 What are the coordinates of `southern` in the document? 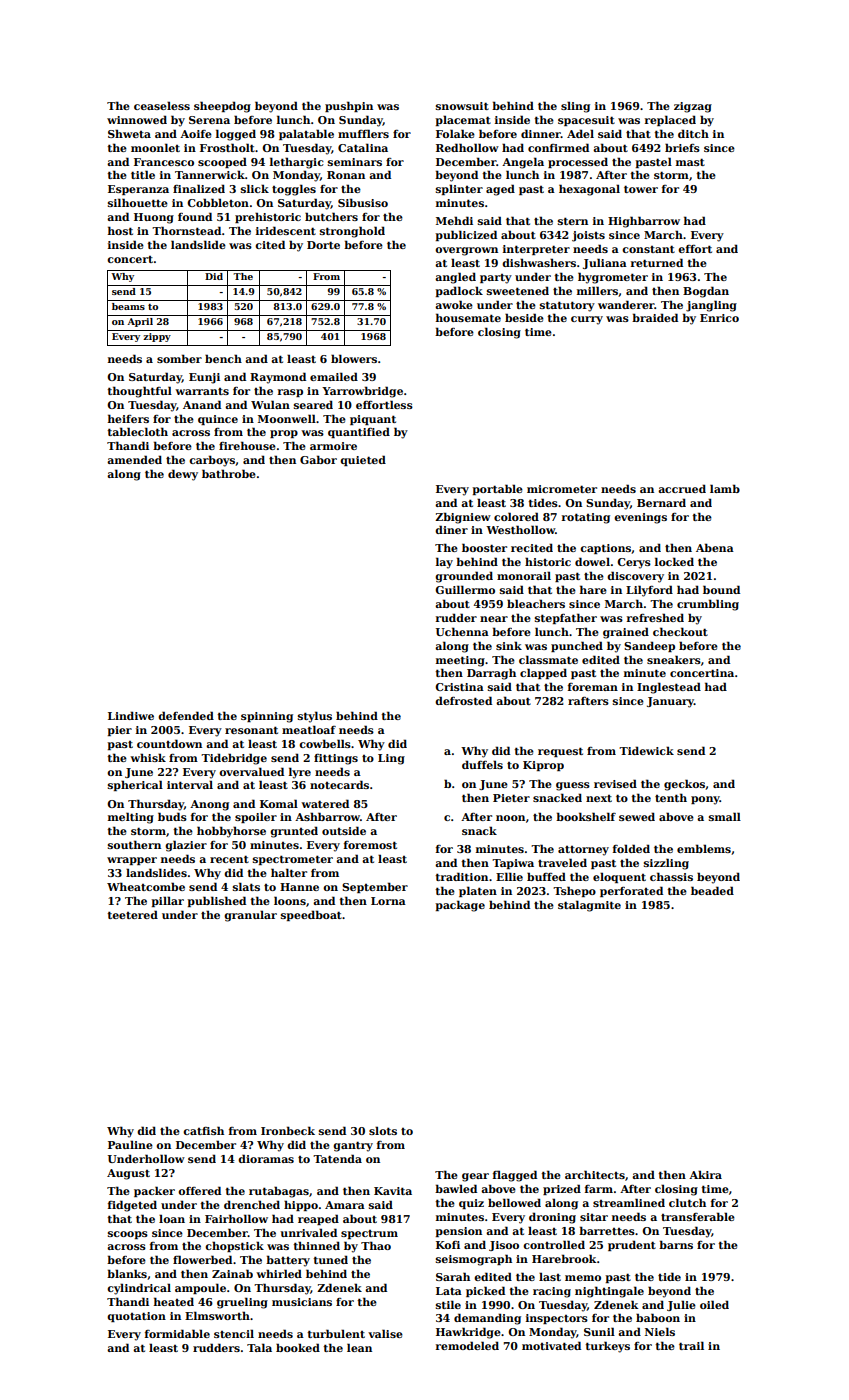 It's located at (134, 844).
